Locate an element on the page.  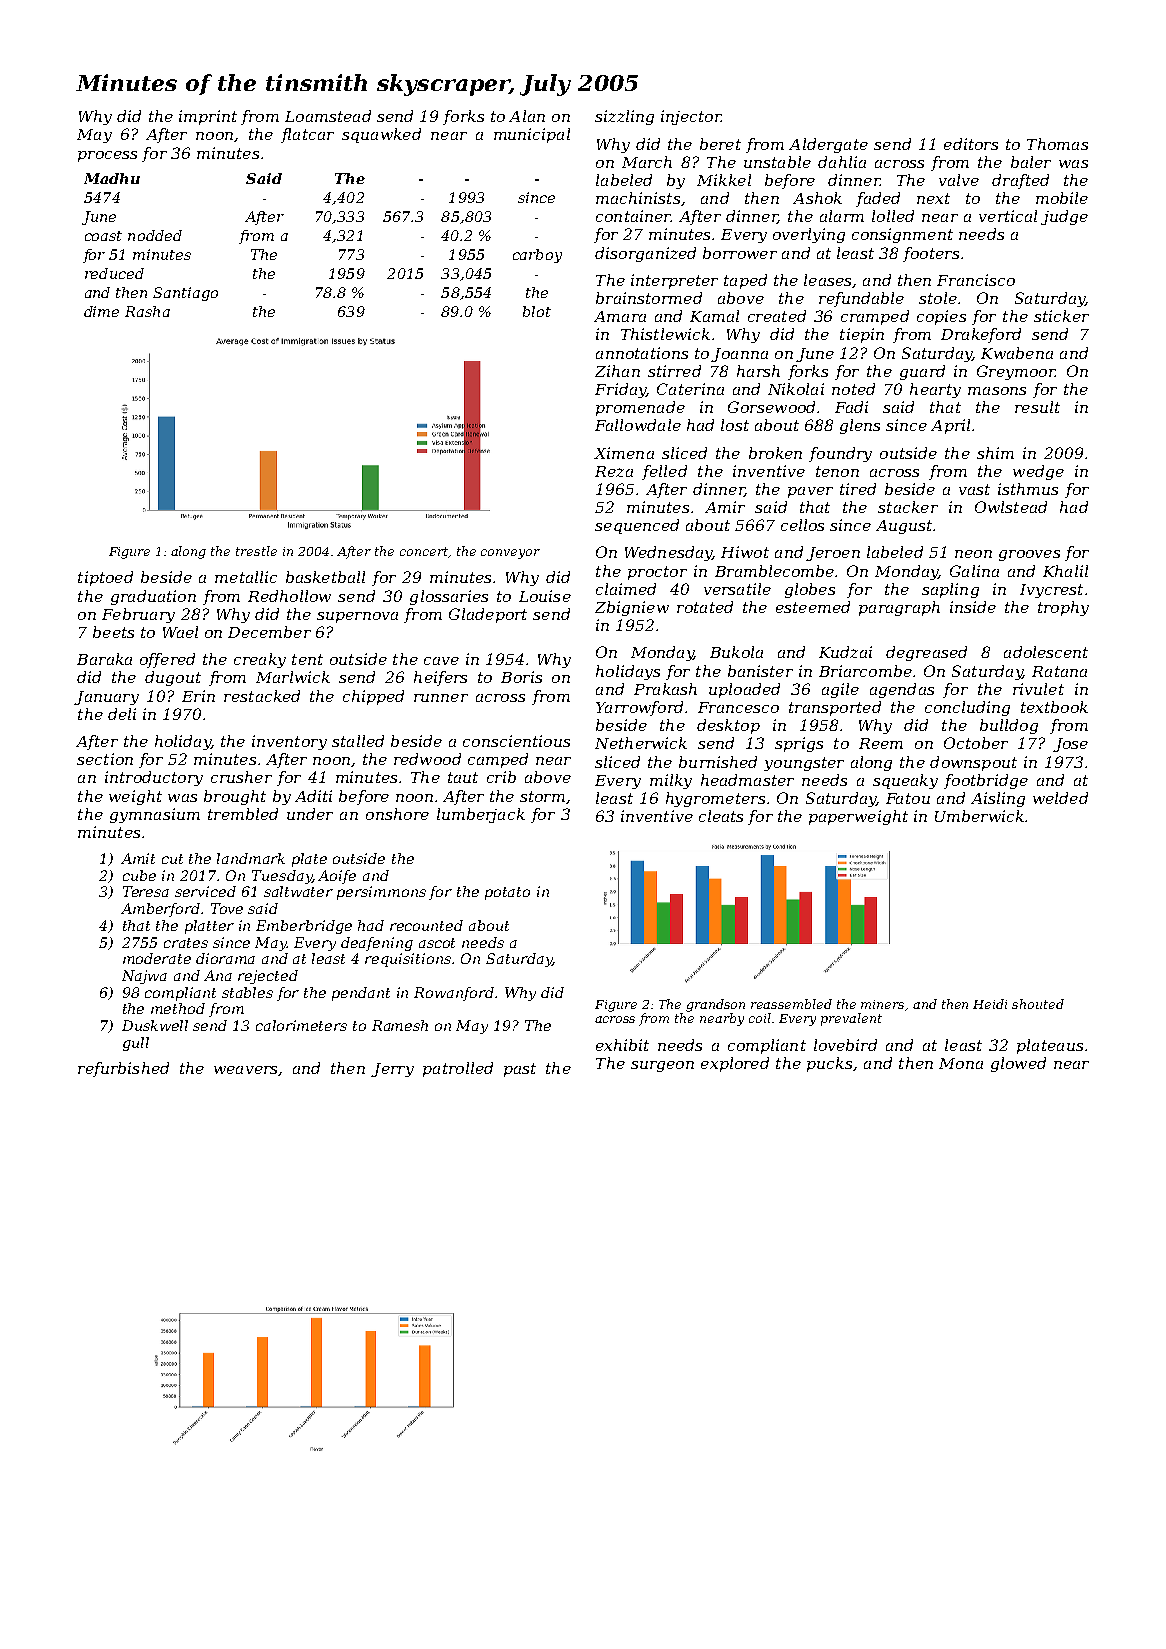
offered is located at coordinates (167, 660).
